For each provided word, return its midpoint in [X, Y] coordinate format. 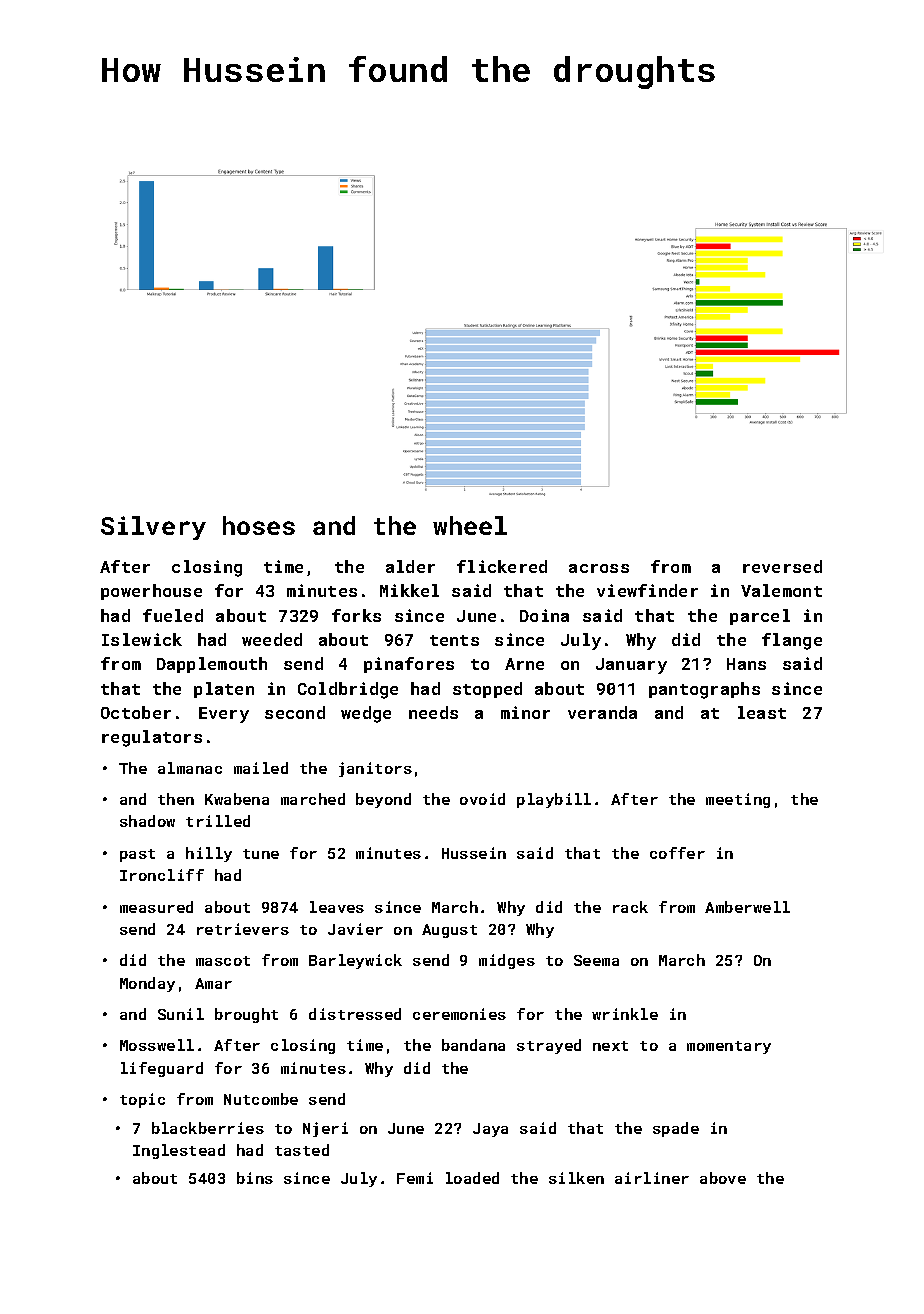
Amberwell [747, 907]
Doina [544, 615]
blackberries [208, 1128]
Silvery [153, 528]
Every [224, 715]
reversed [782, 566]
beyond [383, 800]
